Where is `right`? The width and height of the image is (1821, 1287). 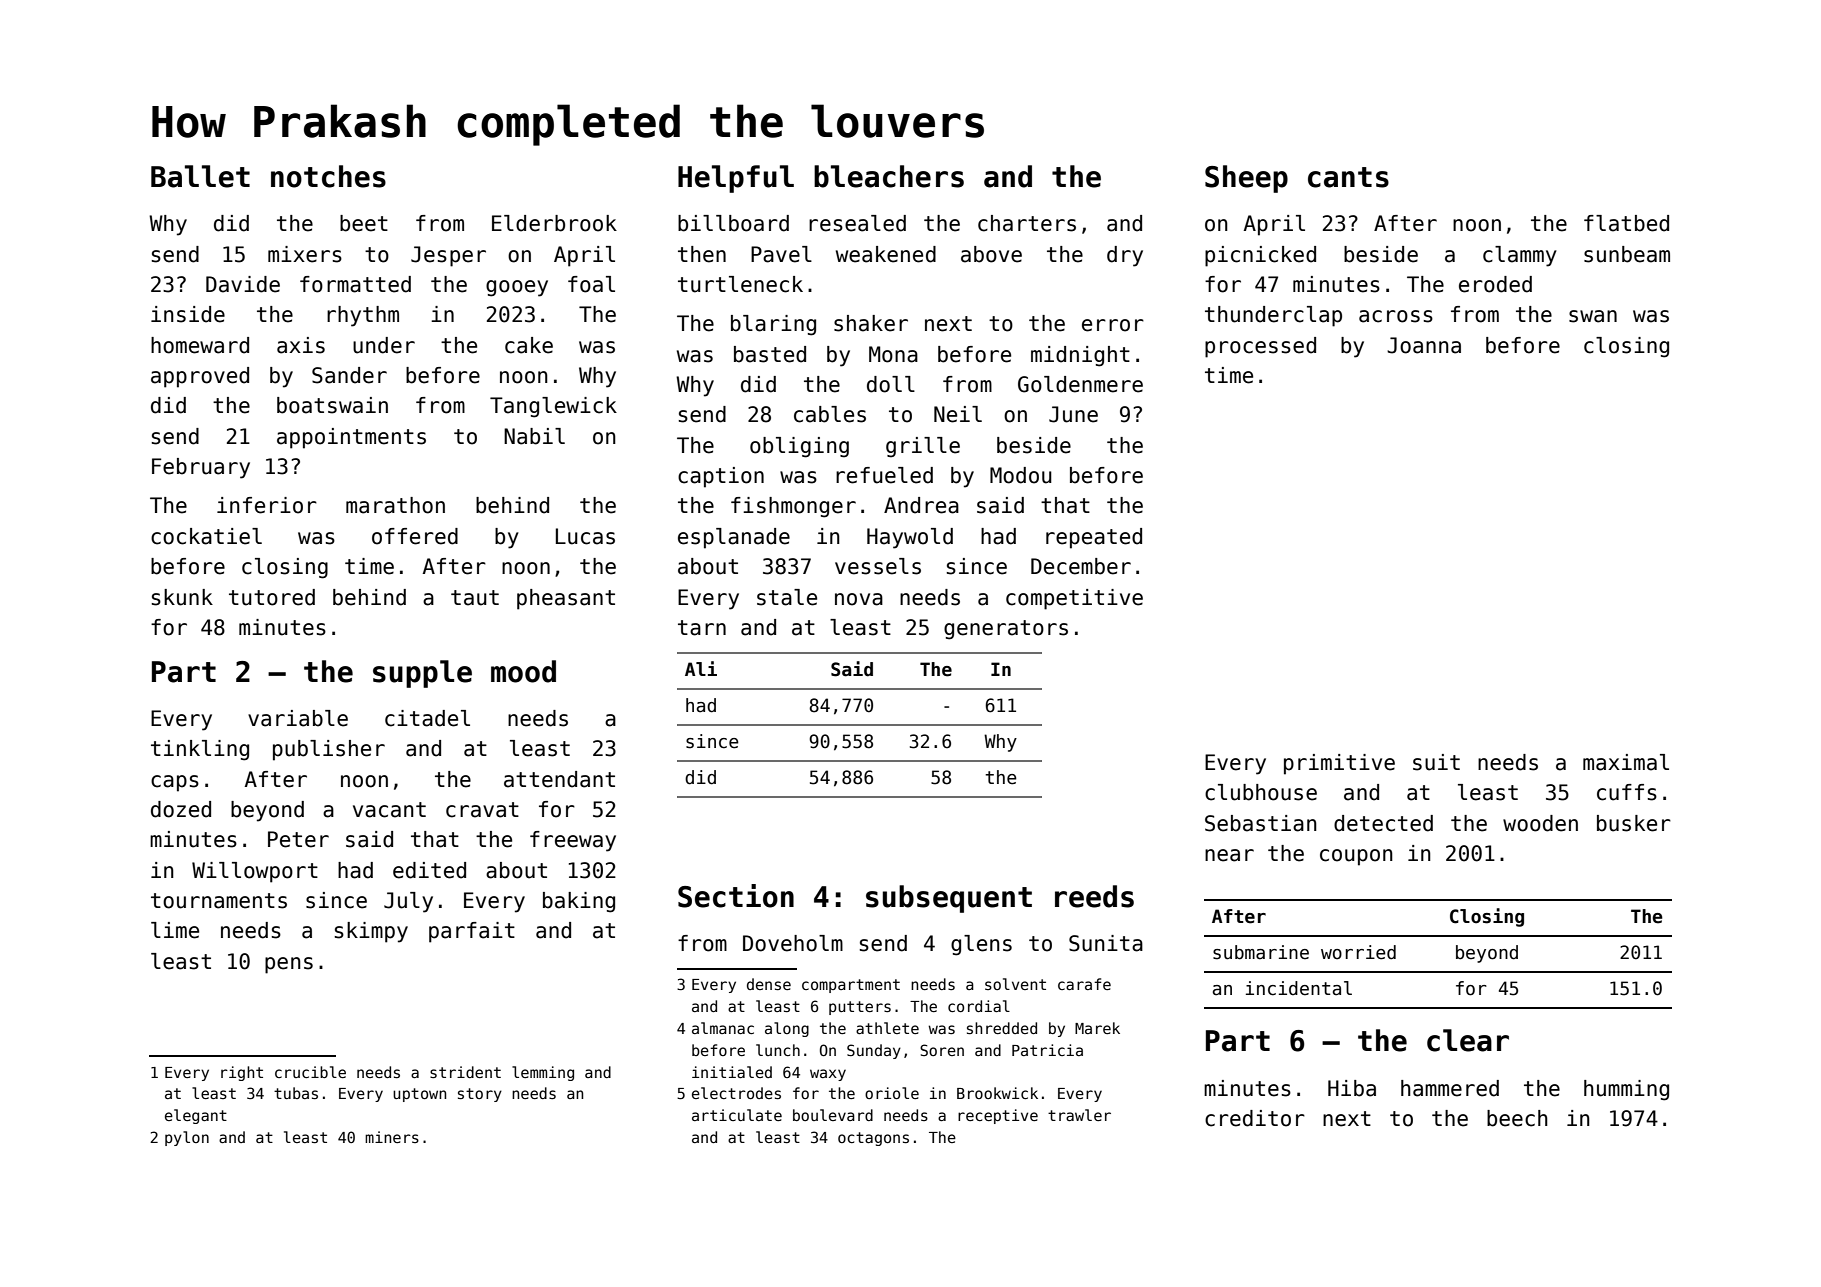
right is located at coordinates (242, 1073).
